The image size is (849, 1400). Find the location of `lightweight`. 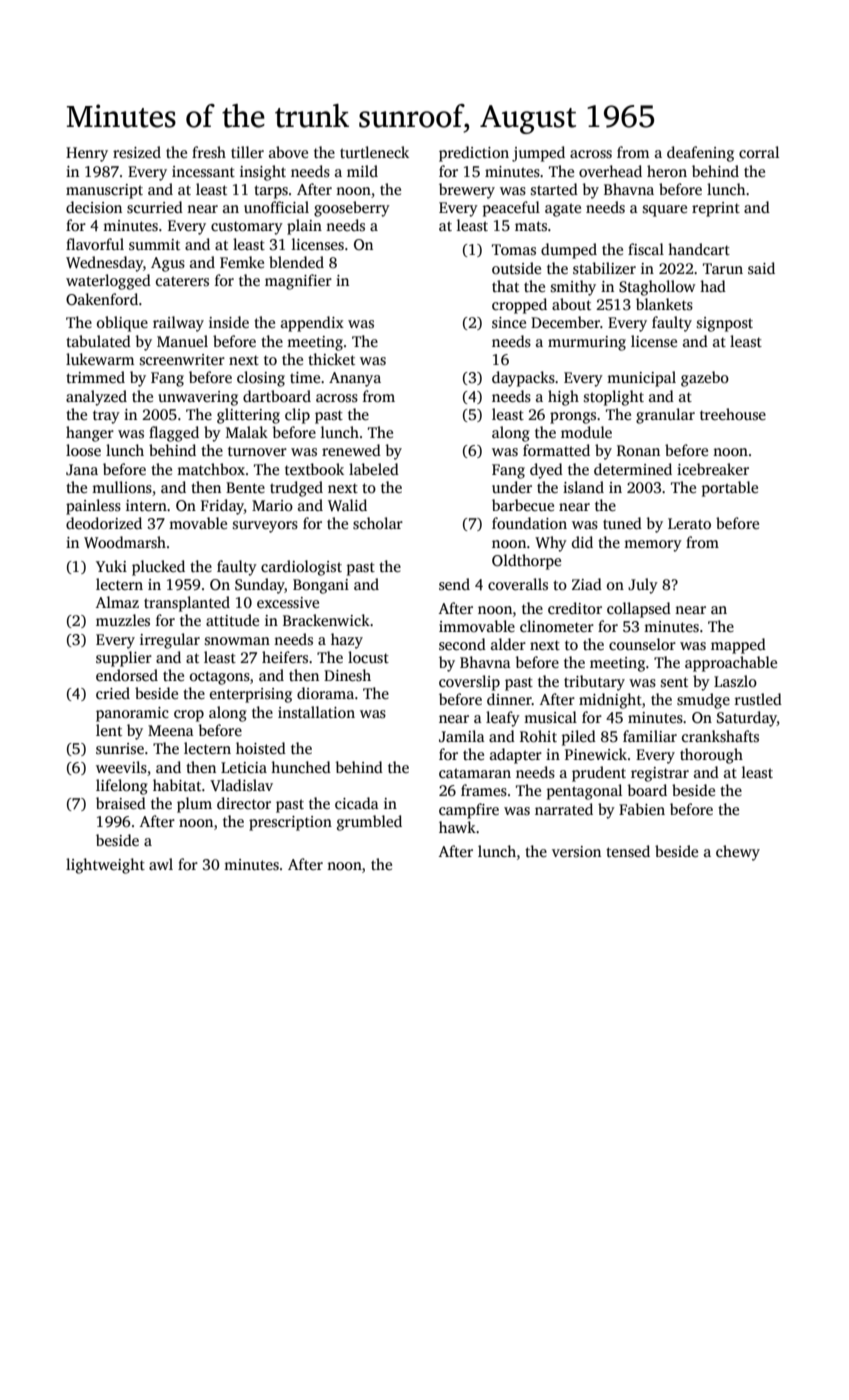

lightweight is located at coordinates (105, 866).
